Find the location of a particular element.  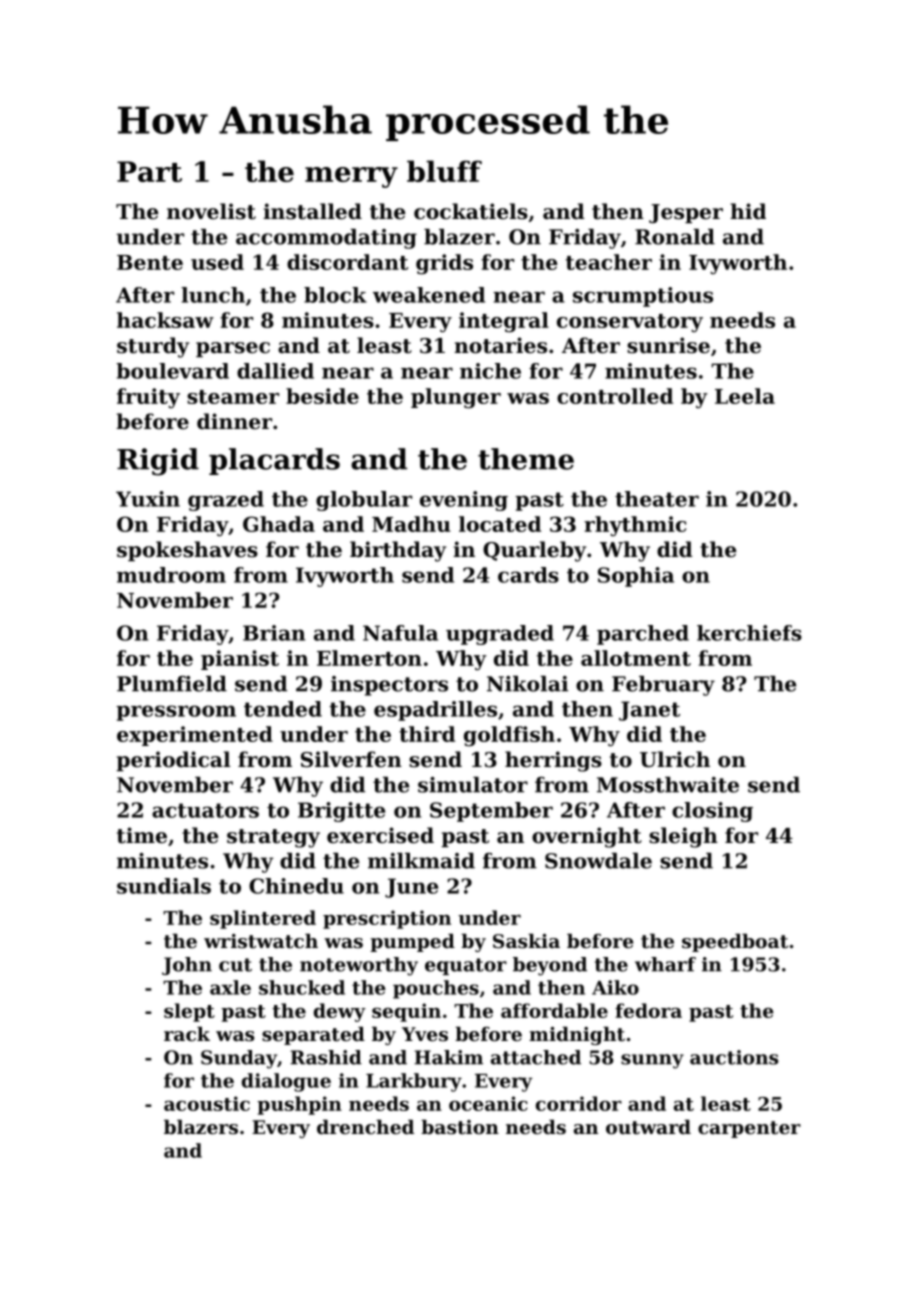

kerchiefs is located at coordinates (749, 633).
